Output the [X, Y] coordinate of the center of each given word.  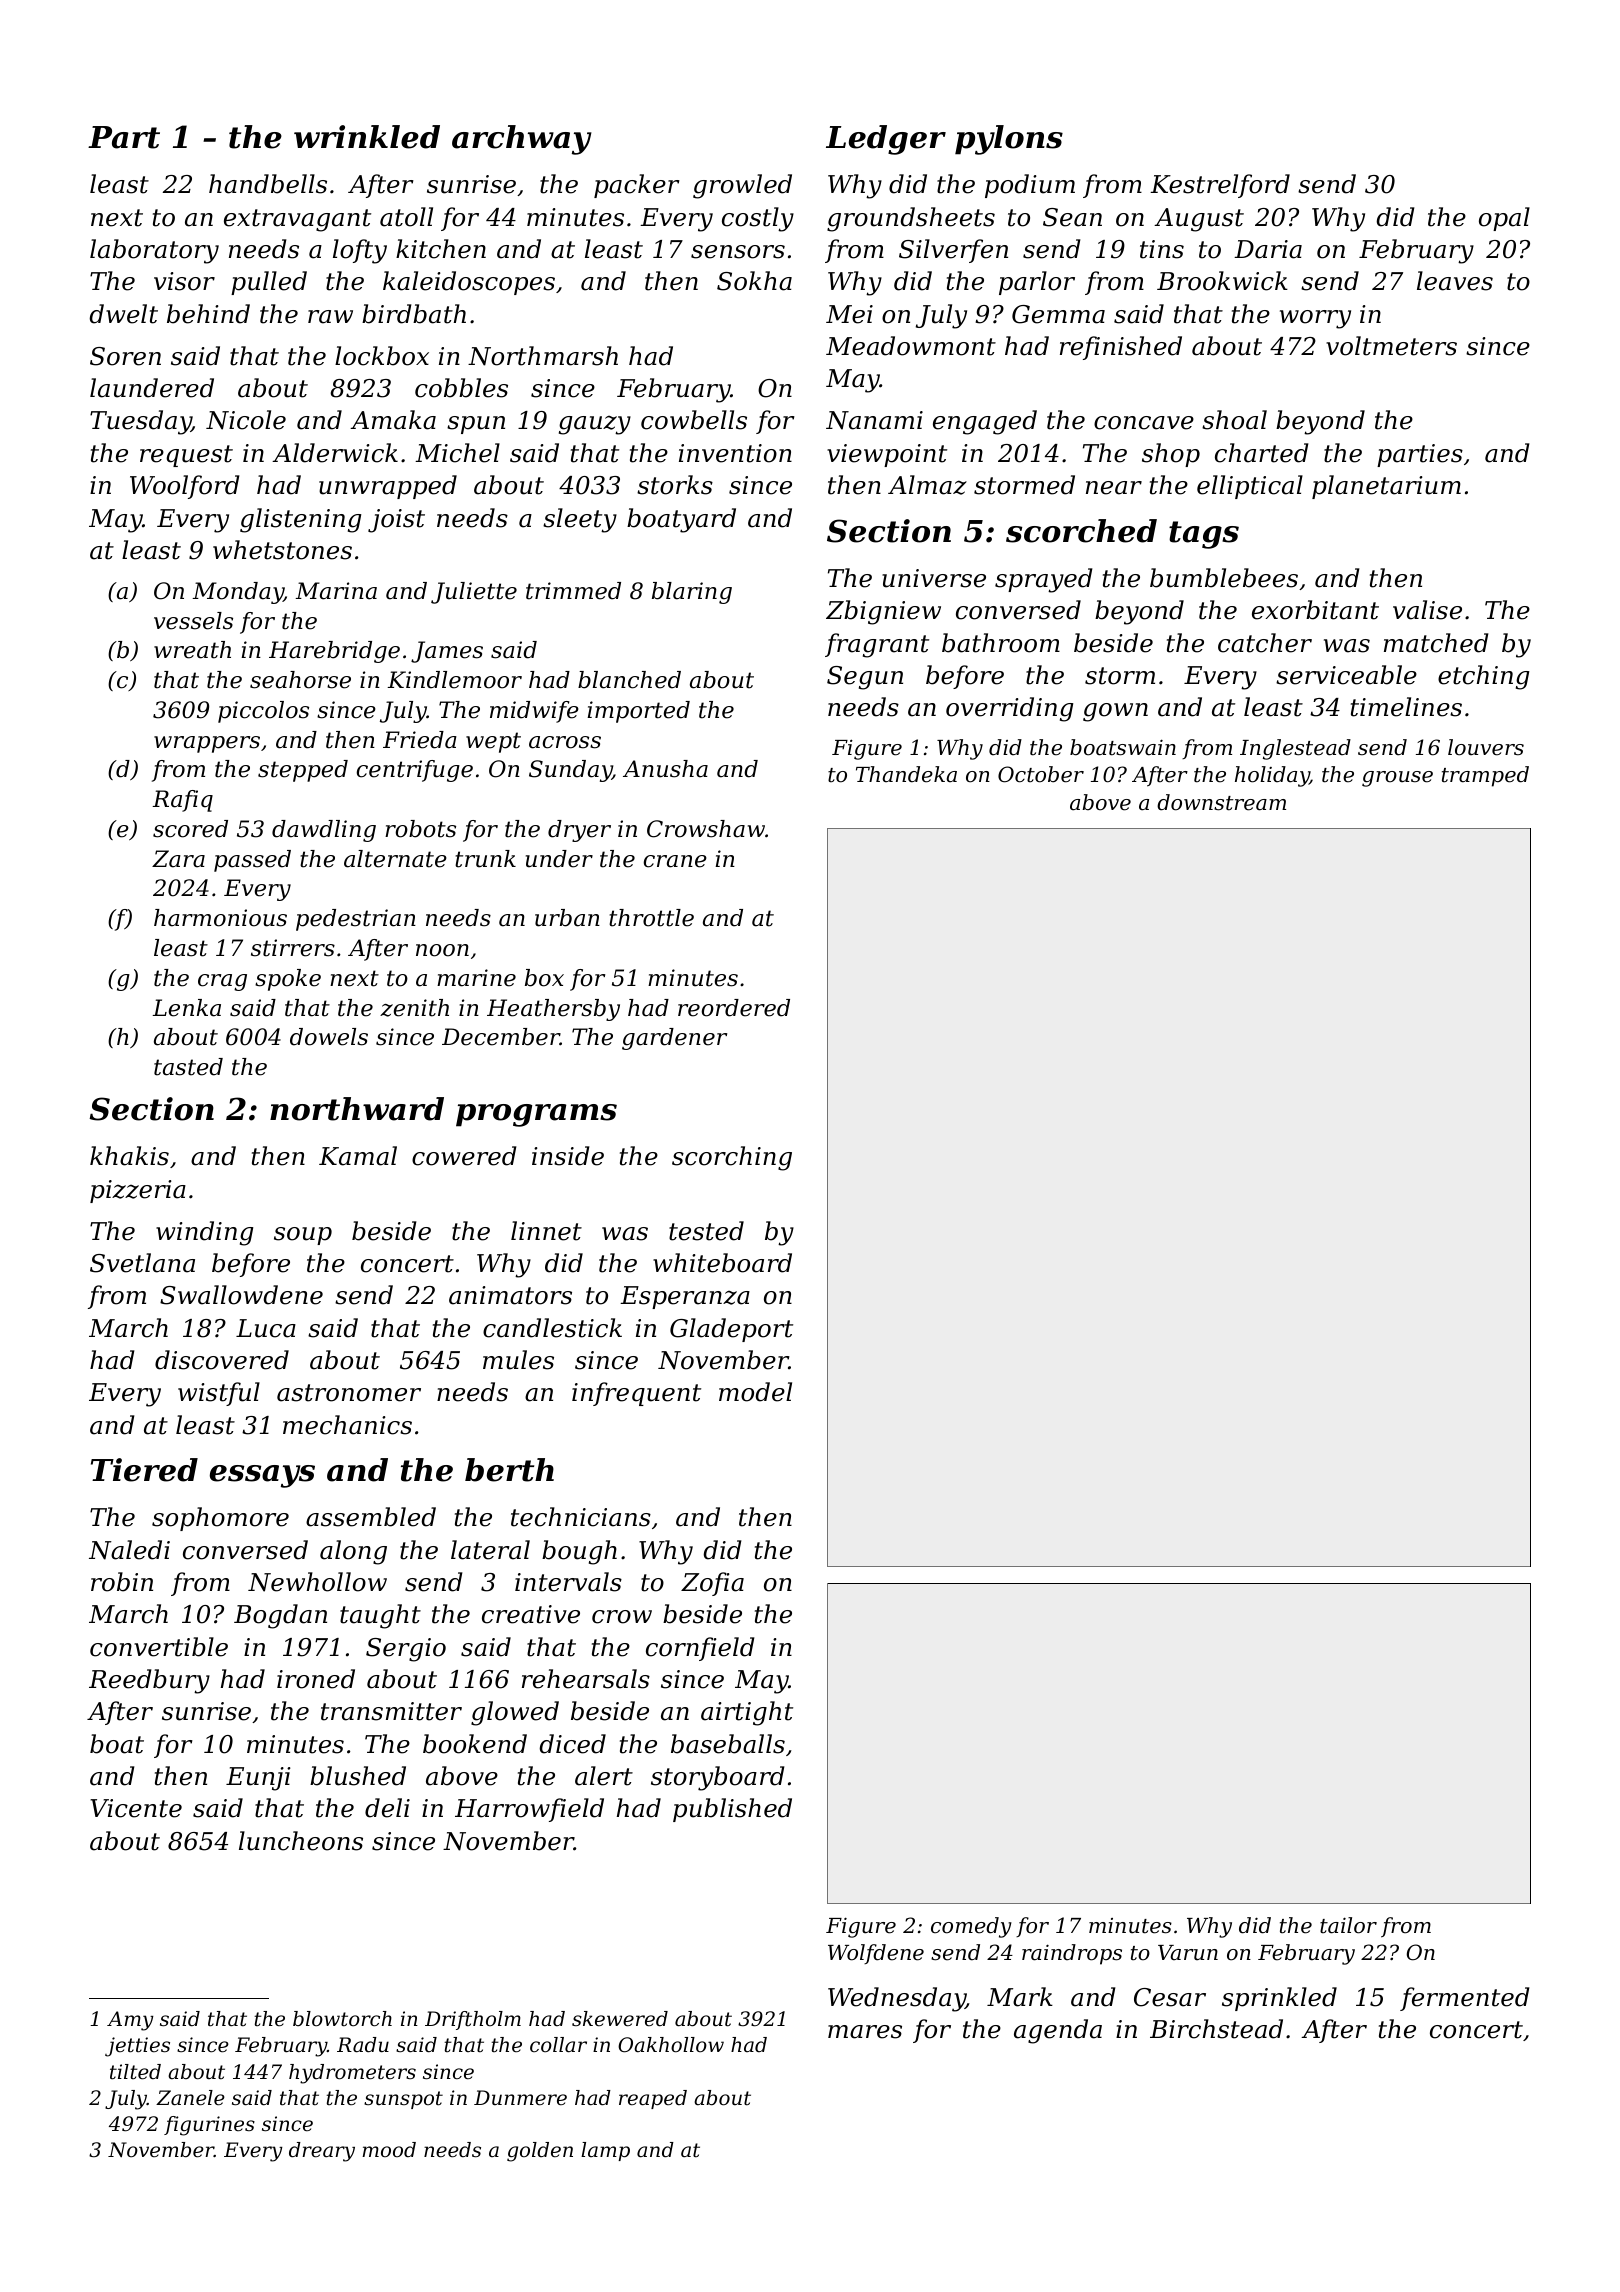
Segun [865, 678]
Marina [336, 591]
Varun [1188, 1952]
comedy [971, 1927]
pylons [1009, 140]
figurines [209, 2126]
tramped [1485, 776]
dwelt [123, 314]
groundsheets [911, 219]
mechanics [347, 1425]
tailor [1348, 1925]
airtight [747, 1713]
